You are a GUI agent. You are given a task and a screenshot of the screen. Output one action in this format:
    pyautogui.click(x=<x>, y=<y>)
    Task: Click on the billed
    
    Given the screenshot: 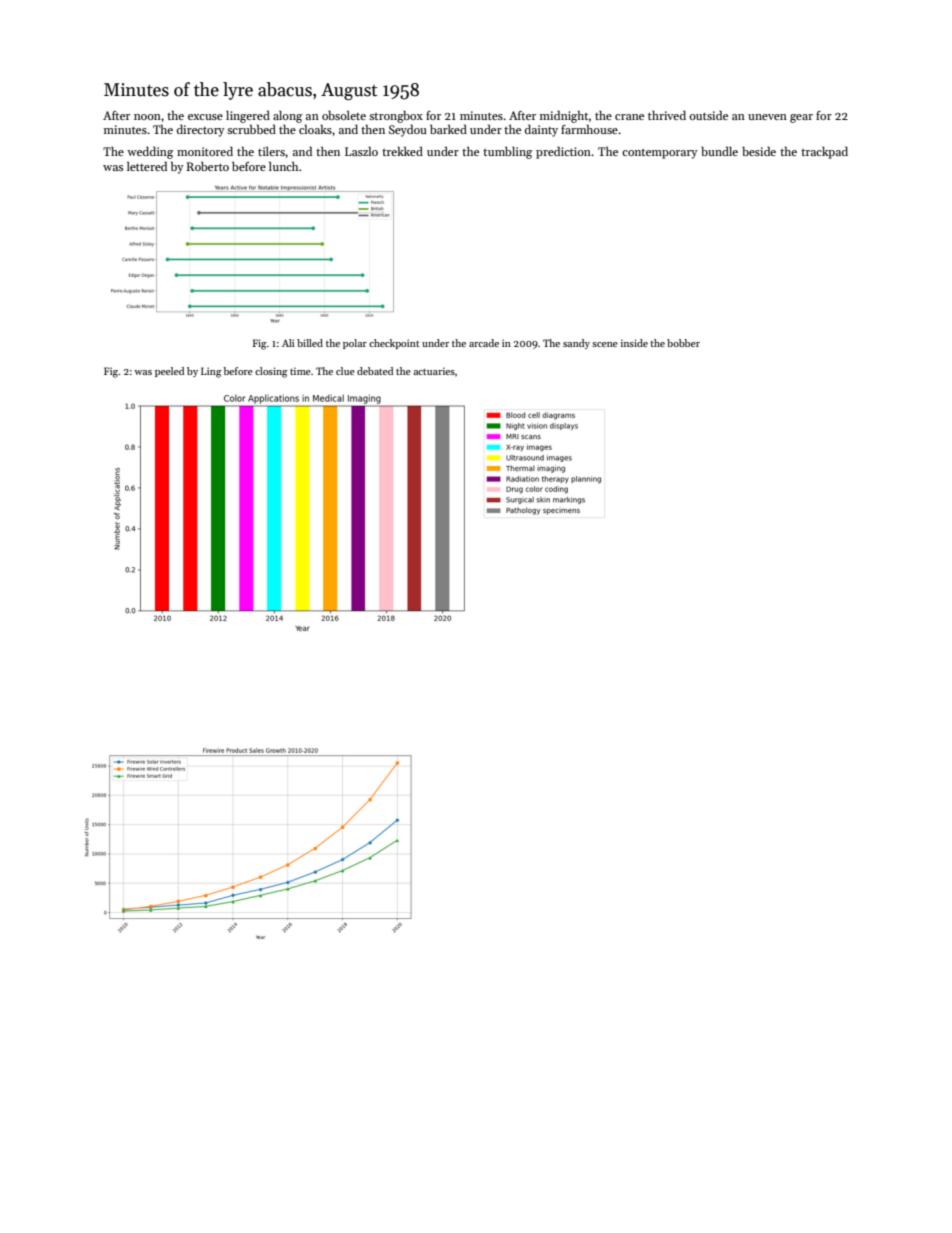 What is the action you would take?
    pyautogui.click(x=310, y=343)
